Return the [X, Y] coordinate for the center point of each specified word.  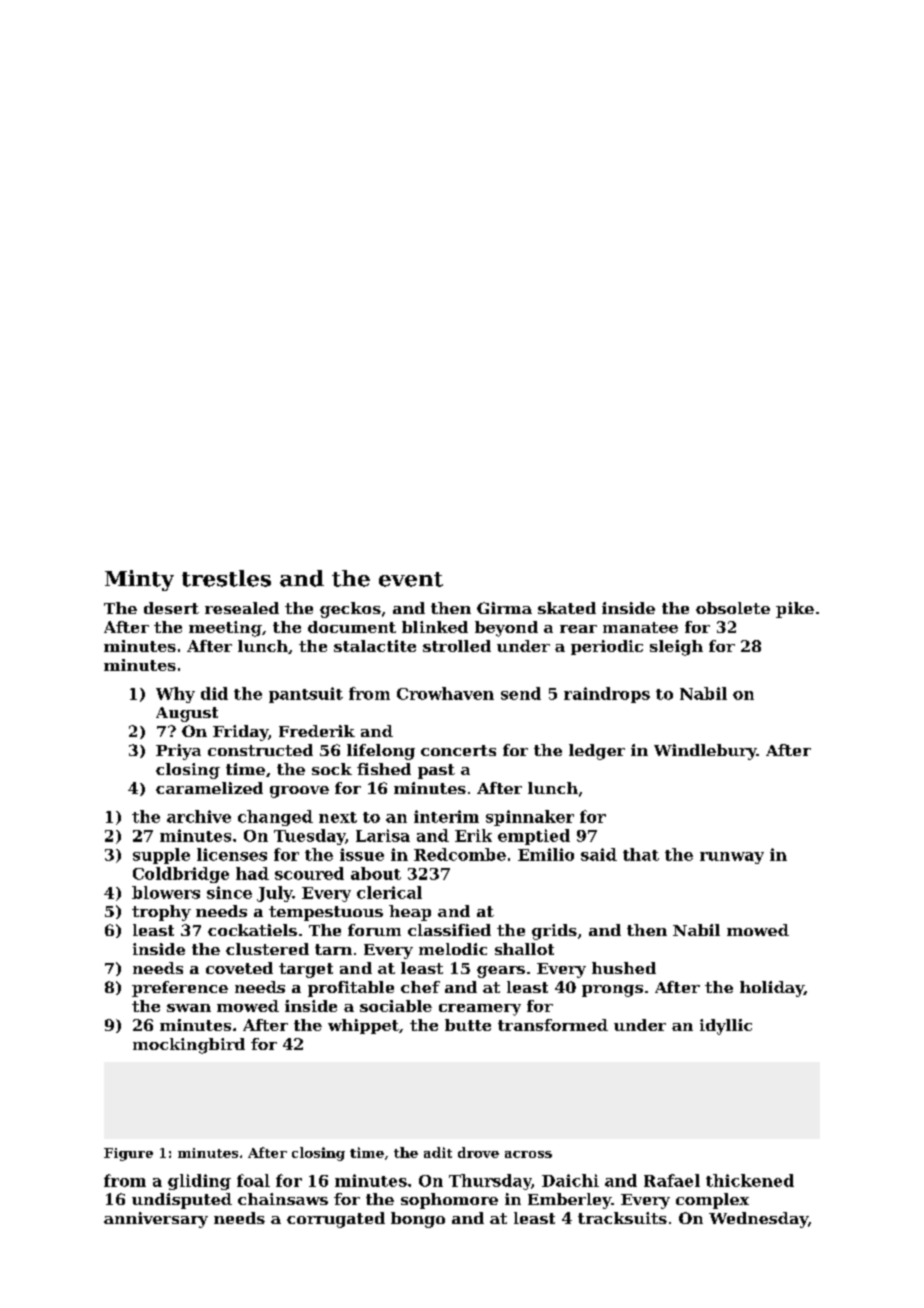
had [252, 873]
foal [253, 1180]
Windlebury [705, 752]
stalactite [375, 646]
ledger [597, 752]
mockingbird [189, 1046]
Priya [178, 752]
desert [171, 608]
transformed [553, 1025]
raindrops [607, 695]
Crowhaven [445, 693]
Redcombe [460, 854]
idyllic [726, 1027]
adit [438, 1152]
